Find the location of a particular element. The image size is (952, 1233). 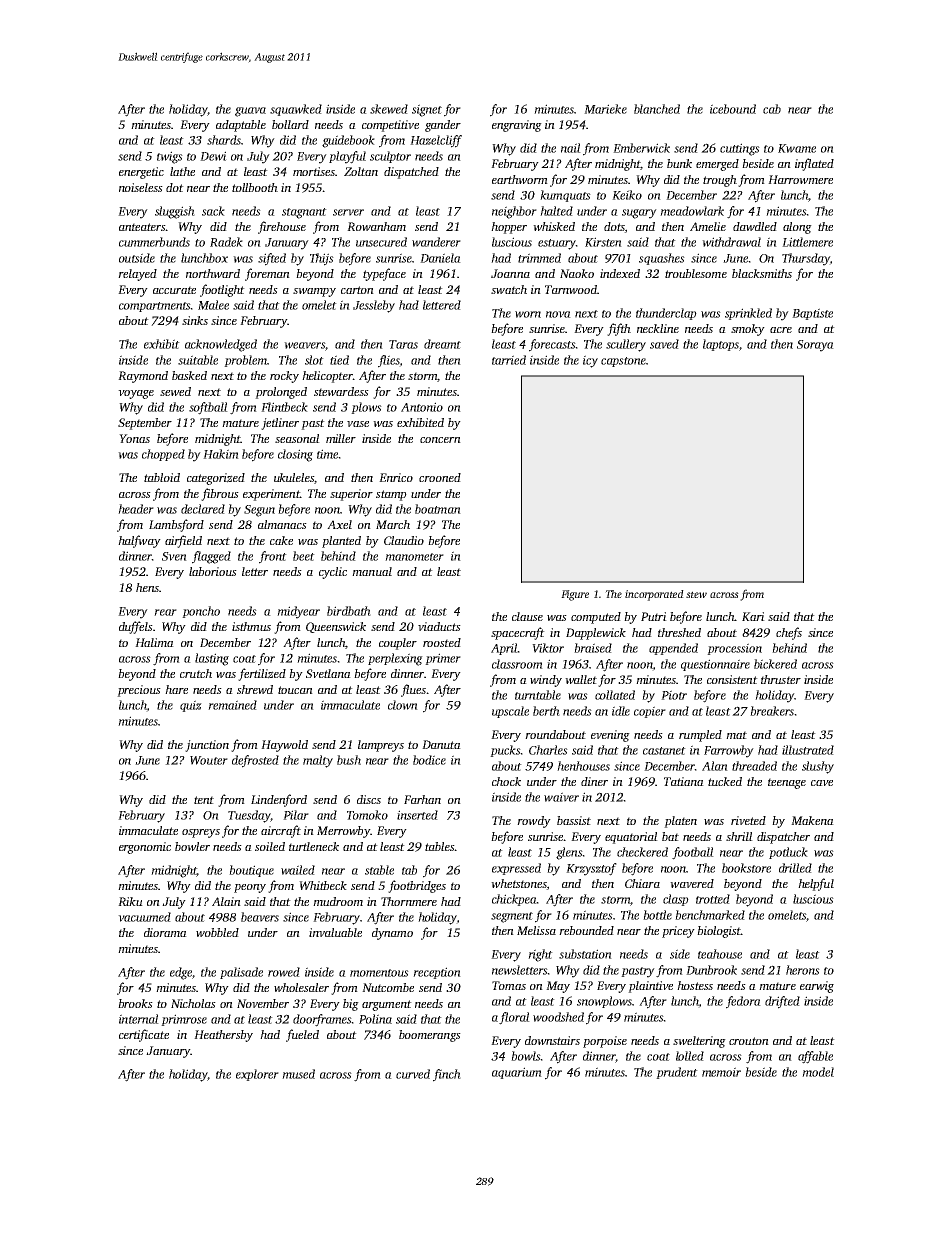

soiled is located at coordinates (270, 846).
